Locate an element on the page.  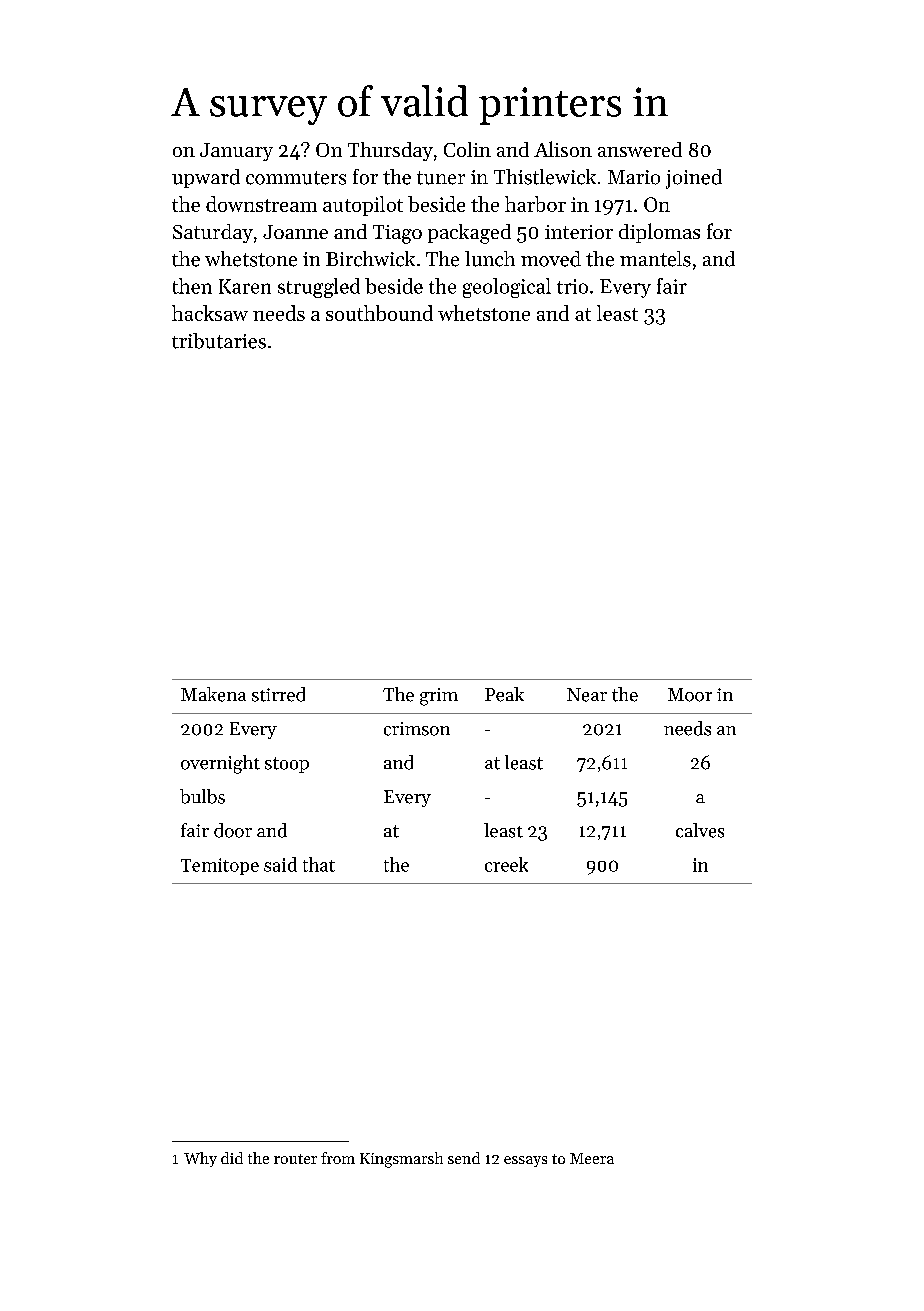
Why is located at coordinates (200, 1159).
